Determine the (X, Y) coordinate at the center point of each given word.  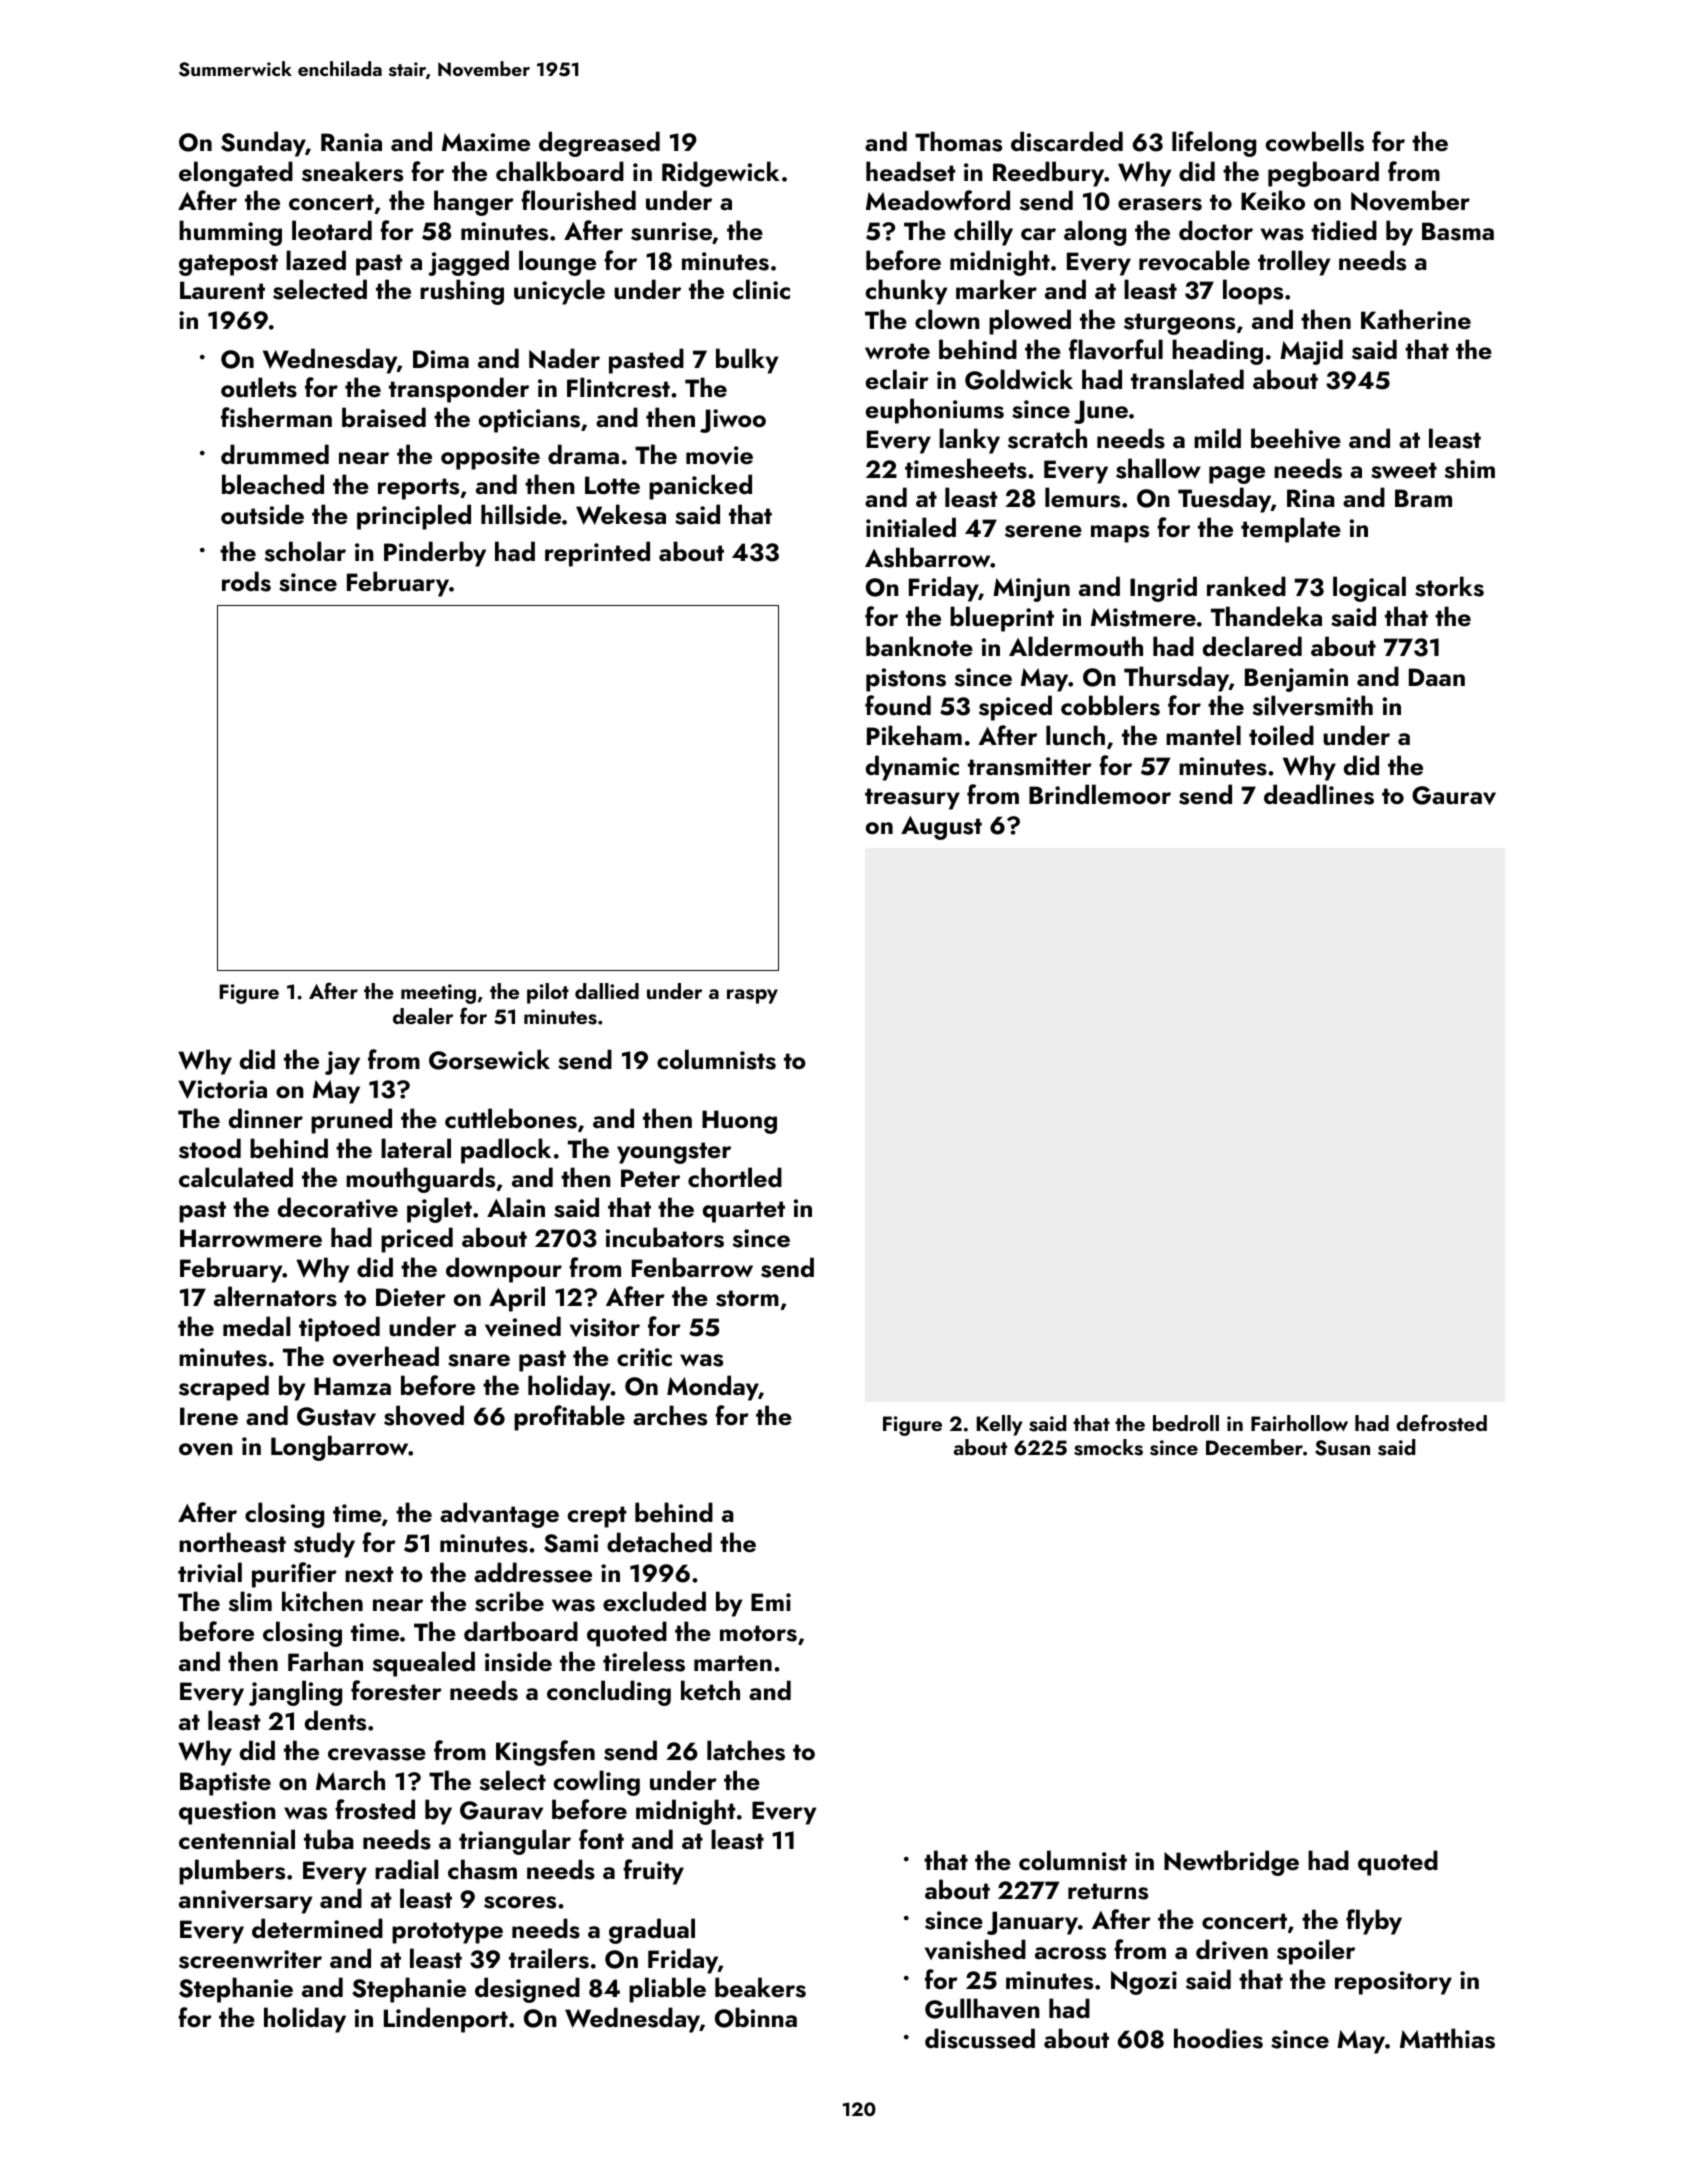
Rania (351, 142)
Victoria (222, 1089)
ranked (1246, 586)
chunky (906, 292)
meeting (438, 994)
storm (747, 1298)
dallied (607, 991)
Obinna (756, 2017)
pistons (906, 680)
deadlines (1319, 794)
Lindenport (446, 2020)
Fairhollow (1299, 1423)
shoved (424, 1415)
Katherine (1416, 319)
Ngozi (1144, 1983)
